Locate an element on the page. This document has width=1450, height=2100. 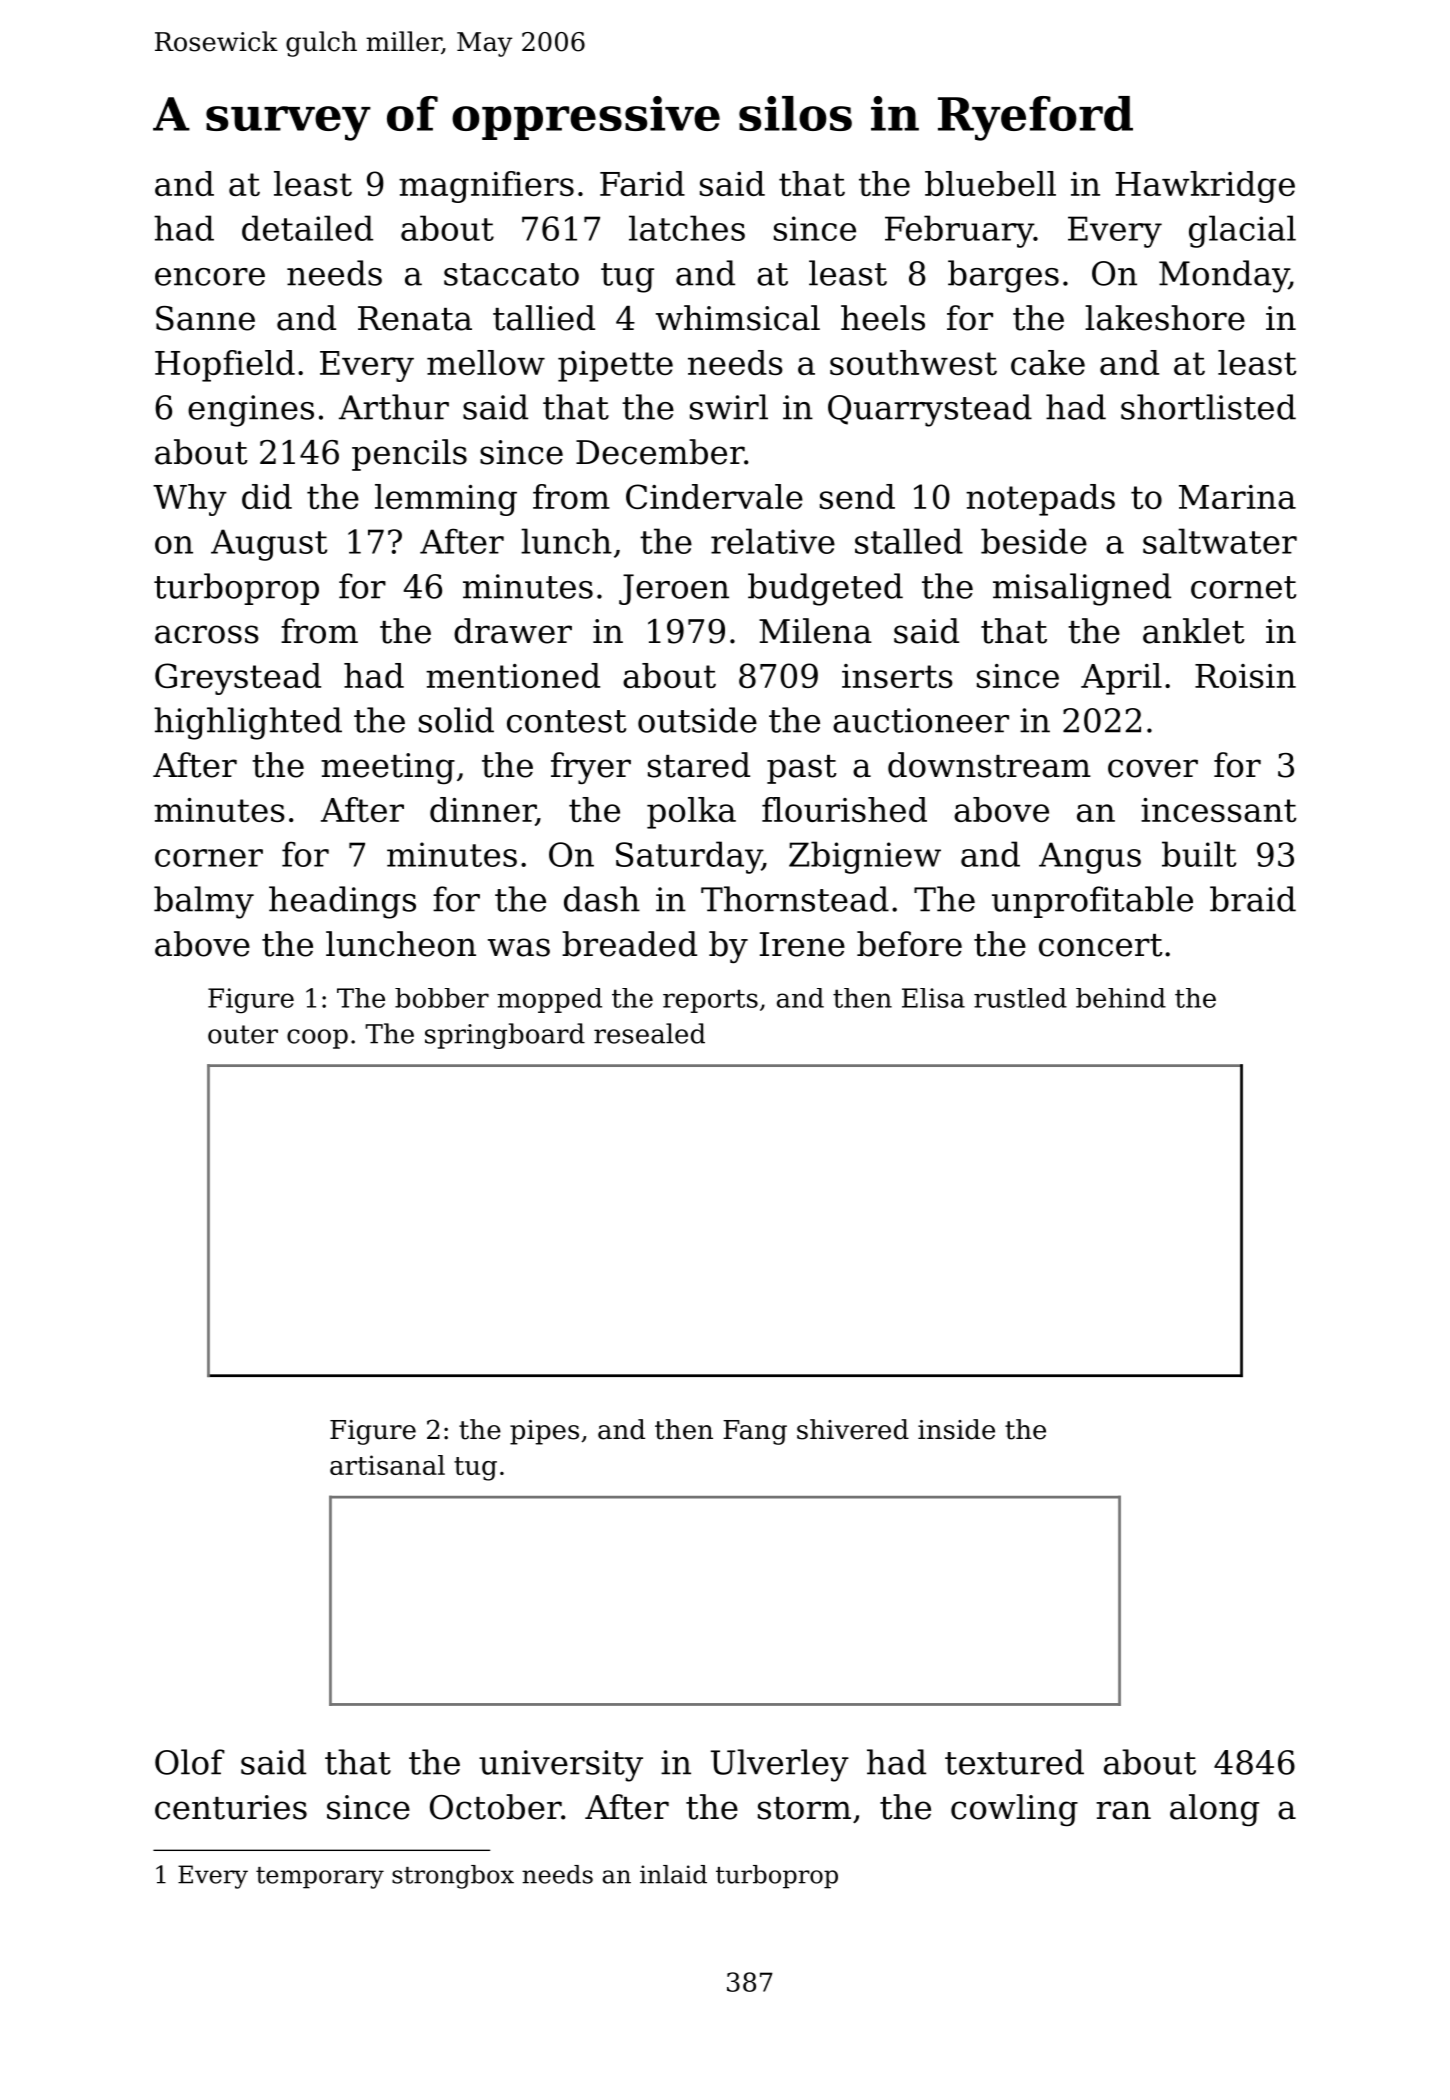
cowling is located at coordinates (1014, 1810).
